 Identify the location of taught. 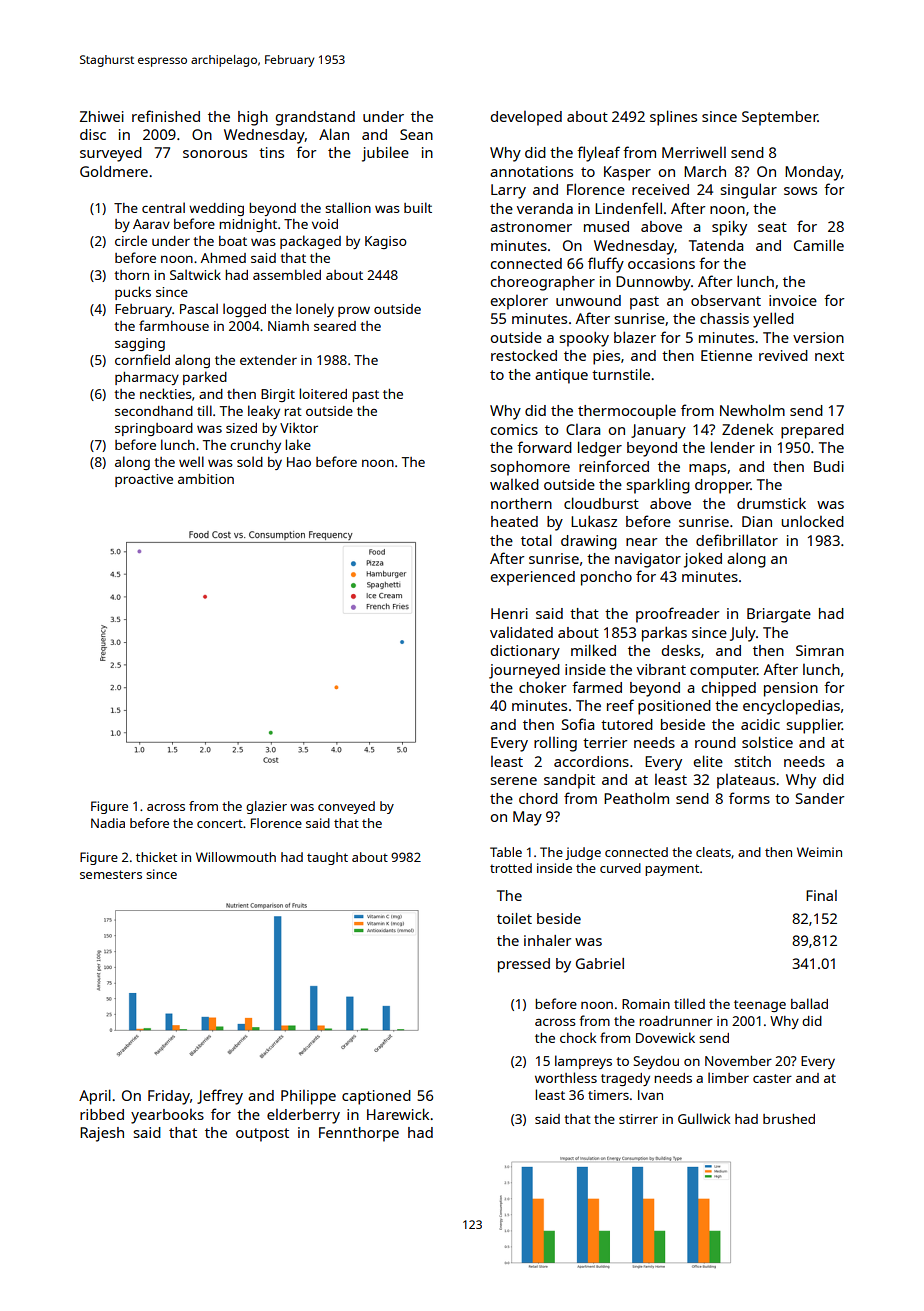
(327, 858).
